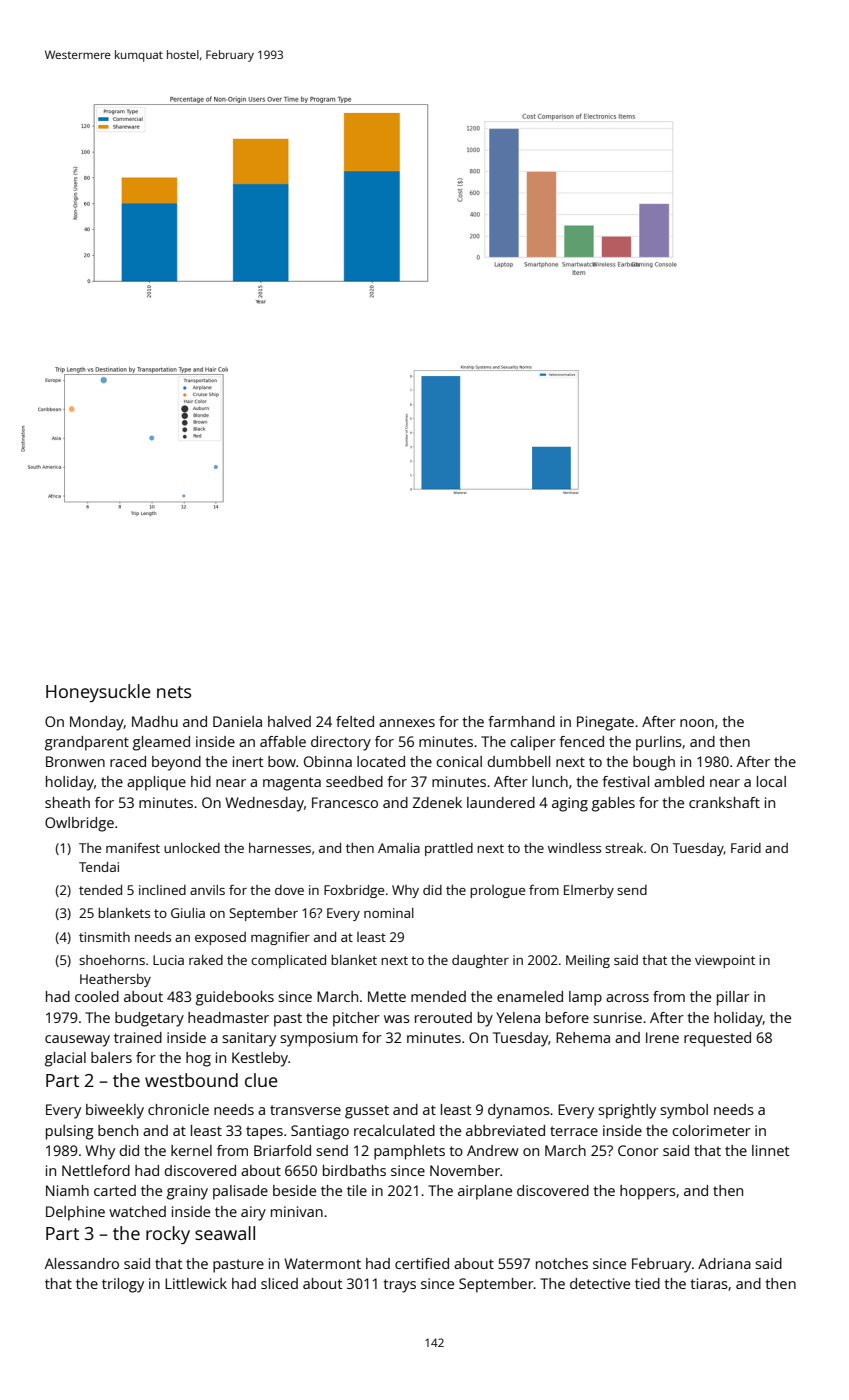 The height and width of the document is (1400, 849). I want to click on pitcher, so click(356, 1019).
